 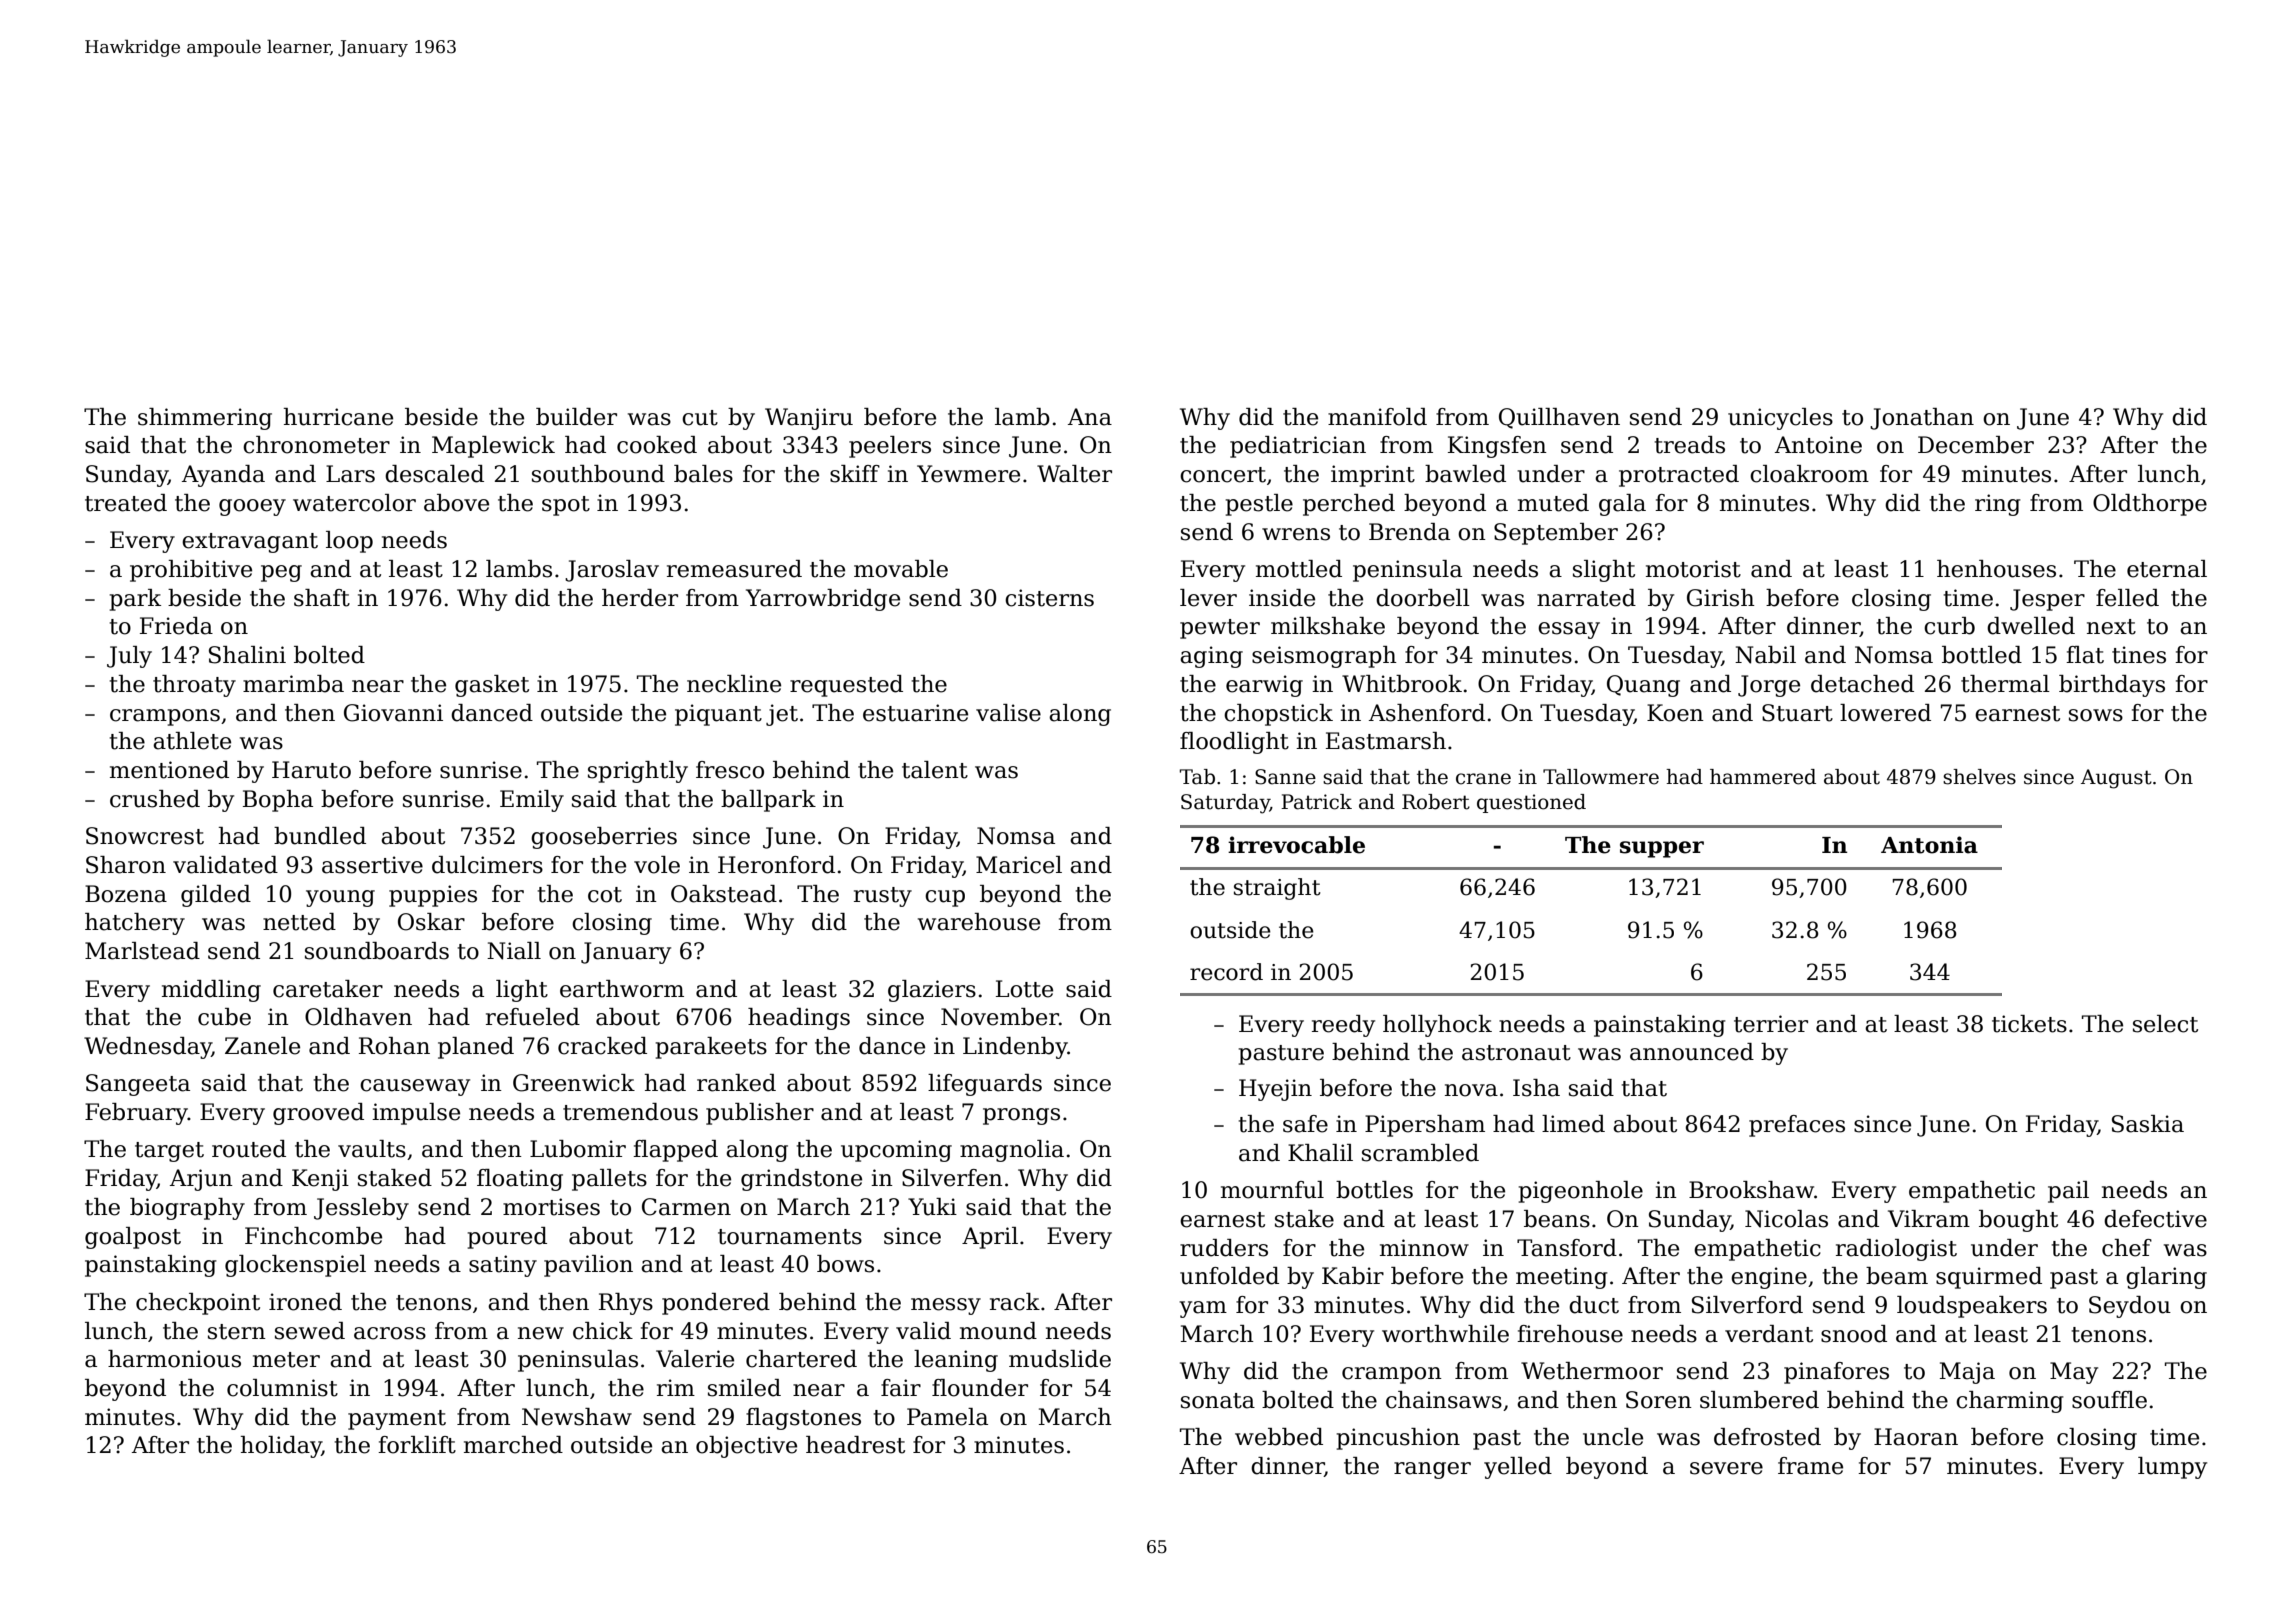 What do you see at coordinates (1662, 849) in the screenshot?
I see `supper` at bounding box center [1662, 849].
